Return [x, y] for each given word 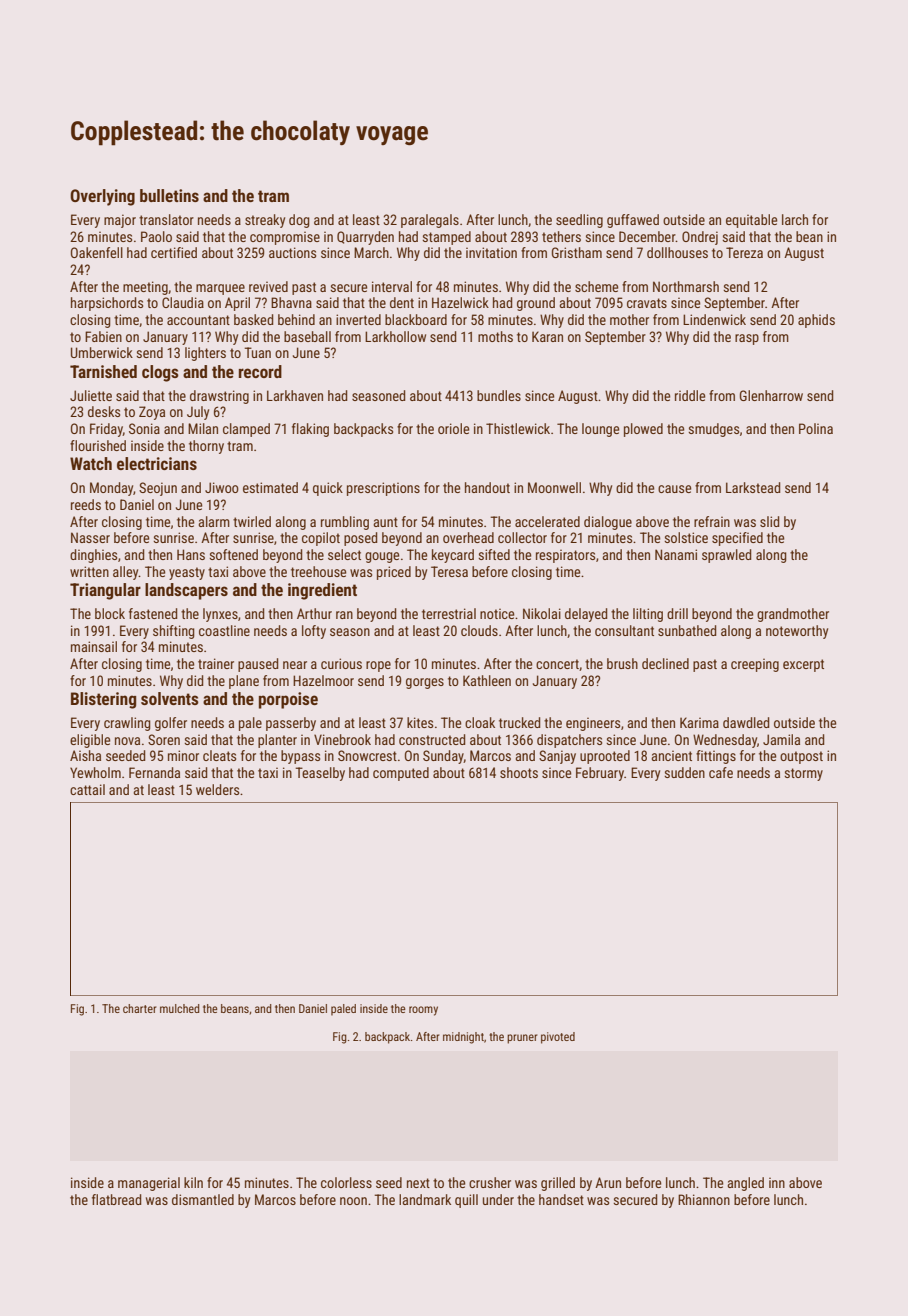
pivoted [558, 1038]
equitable [751, 221]
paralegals [430, 221]
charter [140, 1008]
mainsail [94, 646]
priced [394, 573]
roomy [423, 1011]
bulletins [169, 195]
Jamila [781, 739]
